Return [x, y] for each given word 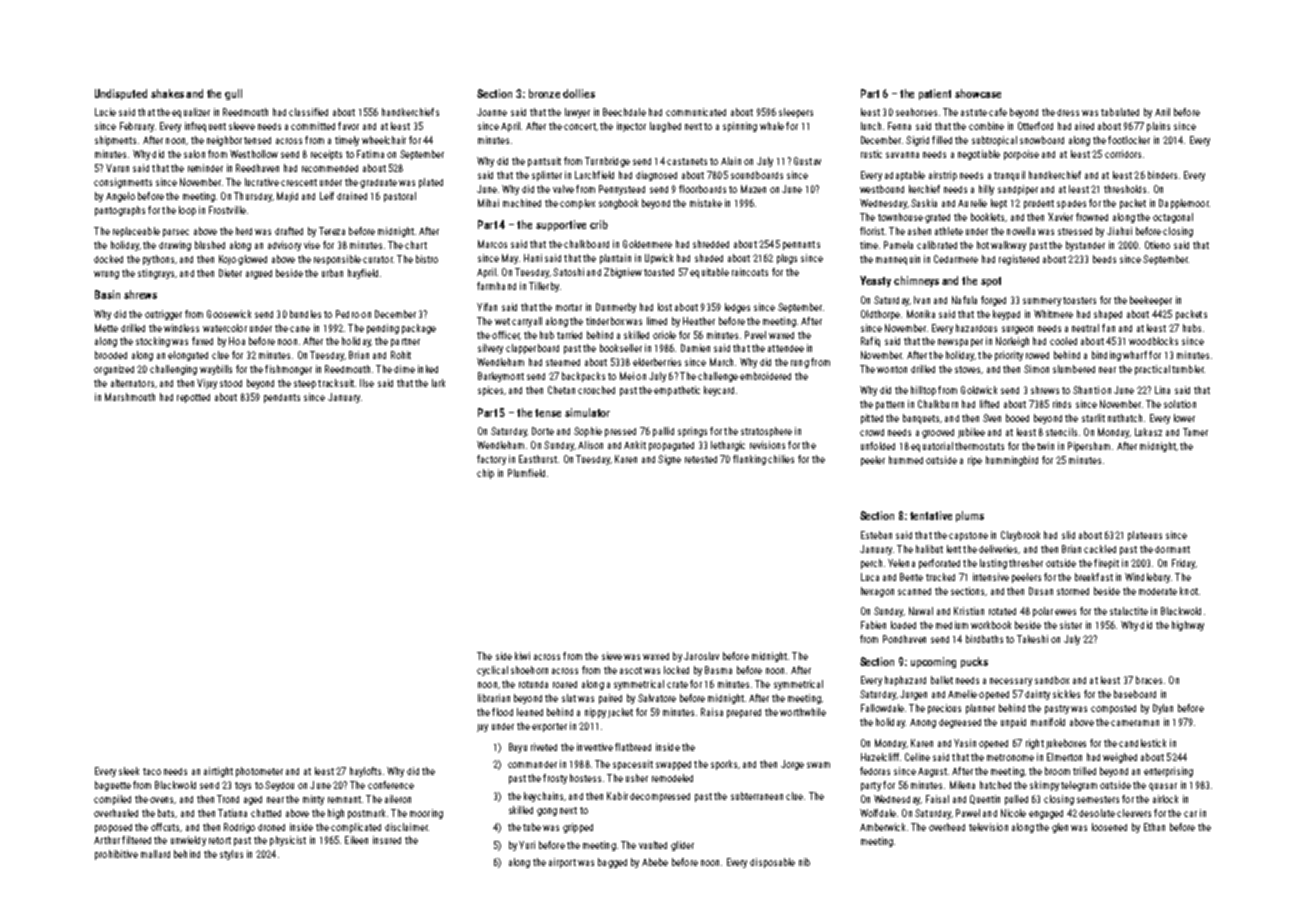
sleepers [796, 113]
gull [233, 94]
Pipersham [1089, 447]
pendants [282, 398]
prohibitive [116, 855]
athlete [949, 231]
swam [818, 765]
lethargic [728, 446]
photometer [259, 772]
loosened [1109, 827]
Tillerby [544, 287]
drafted [289, 231]
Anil [1162, 112]
